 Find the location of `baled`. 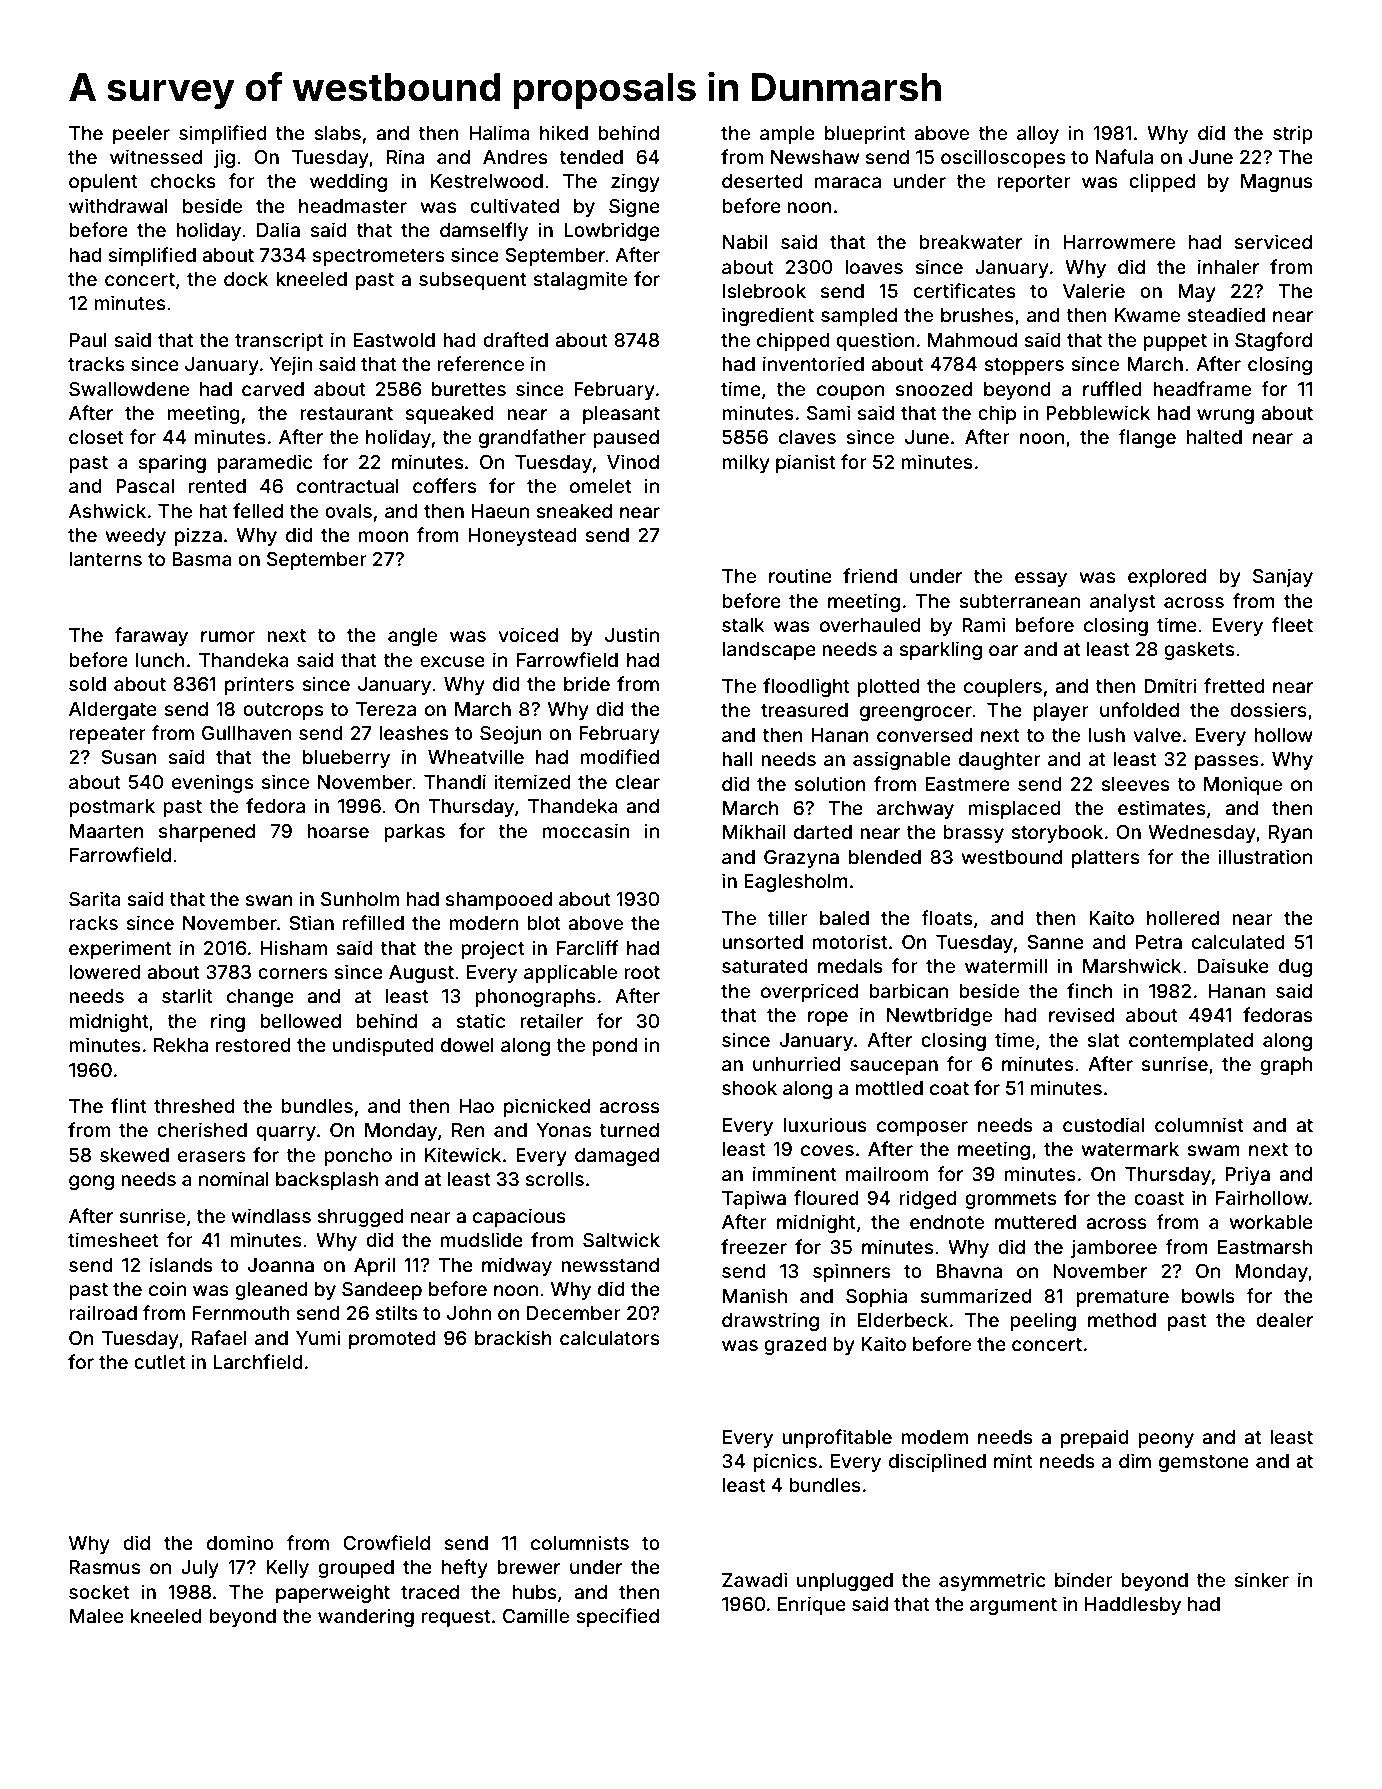

baled is located at coordinates (844, 918).
